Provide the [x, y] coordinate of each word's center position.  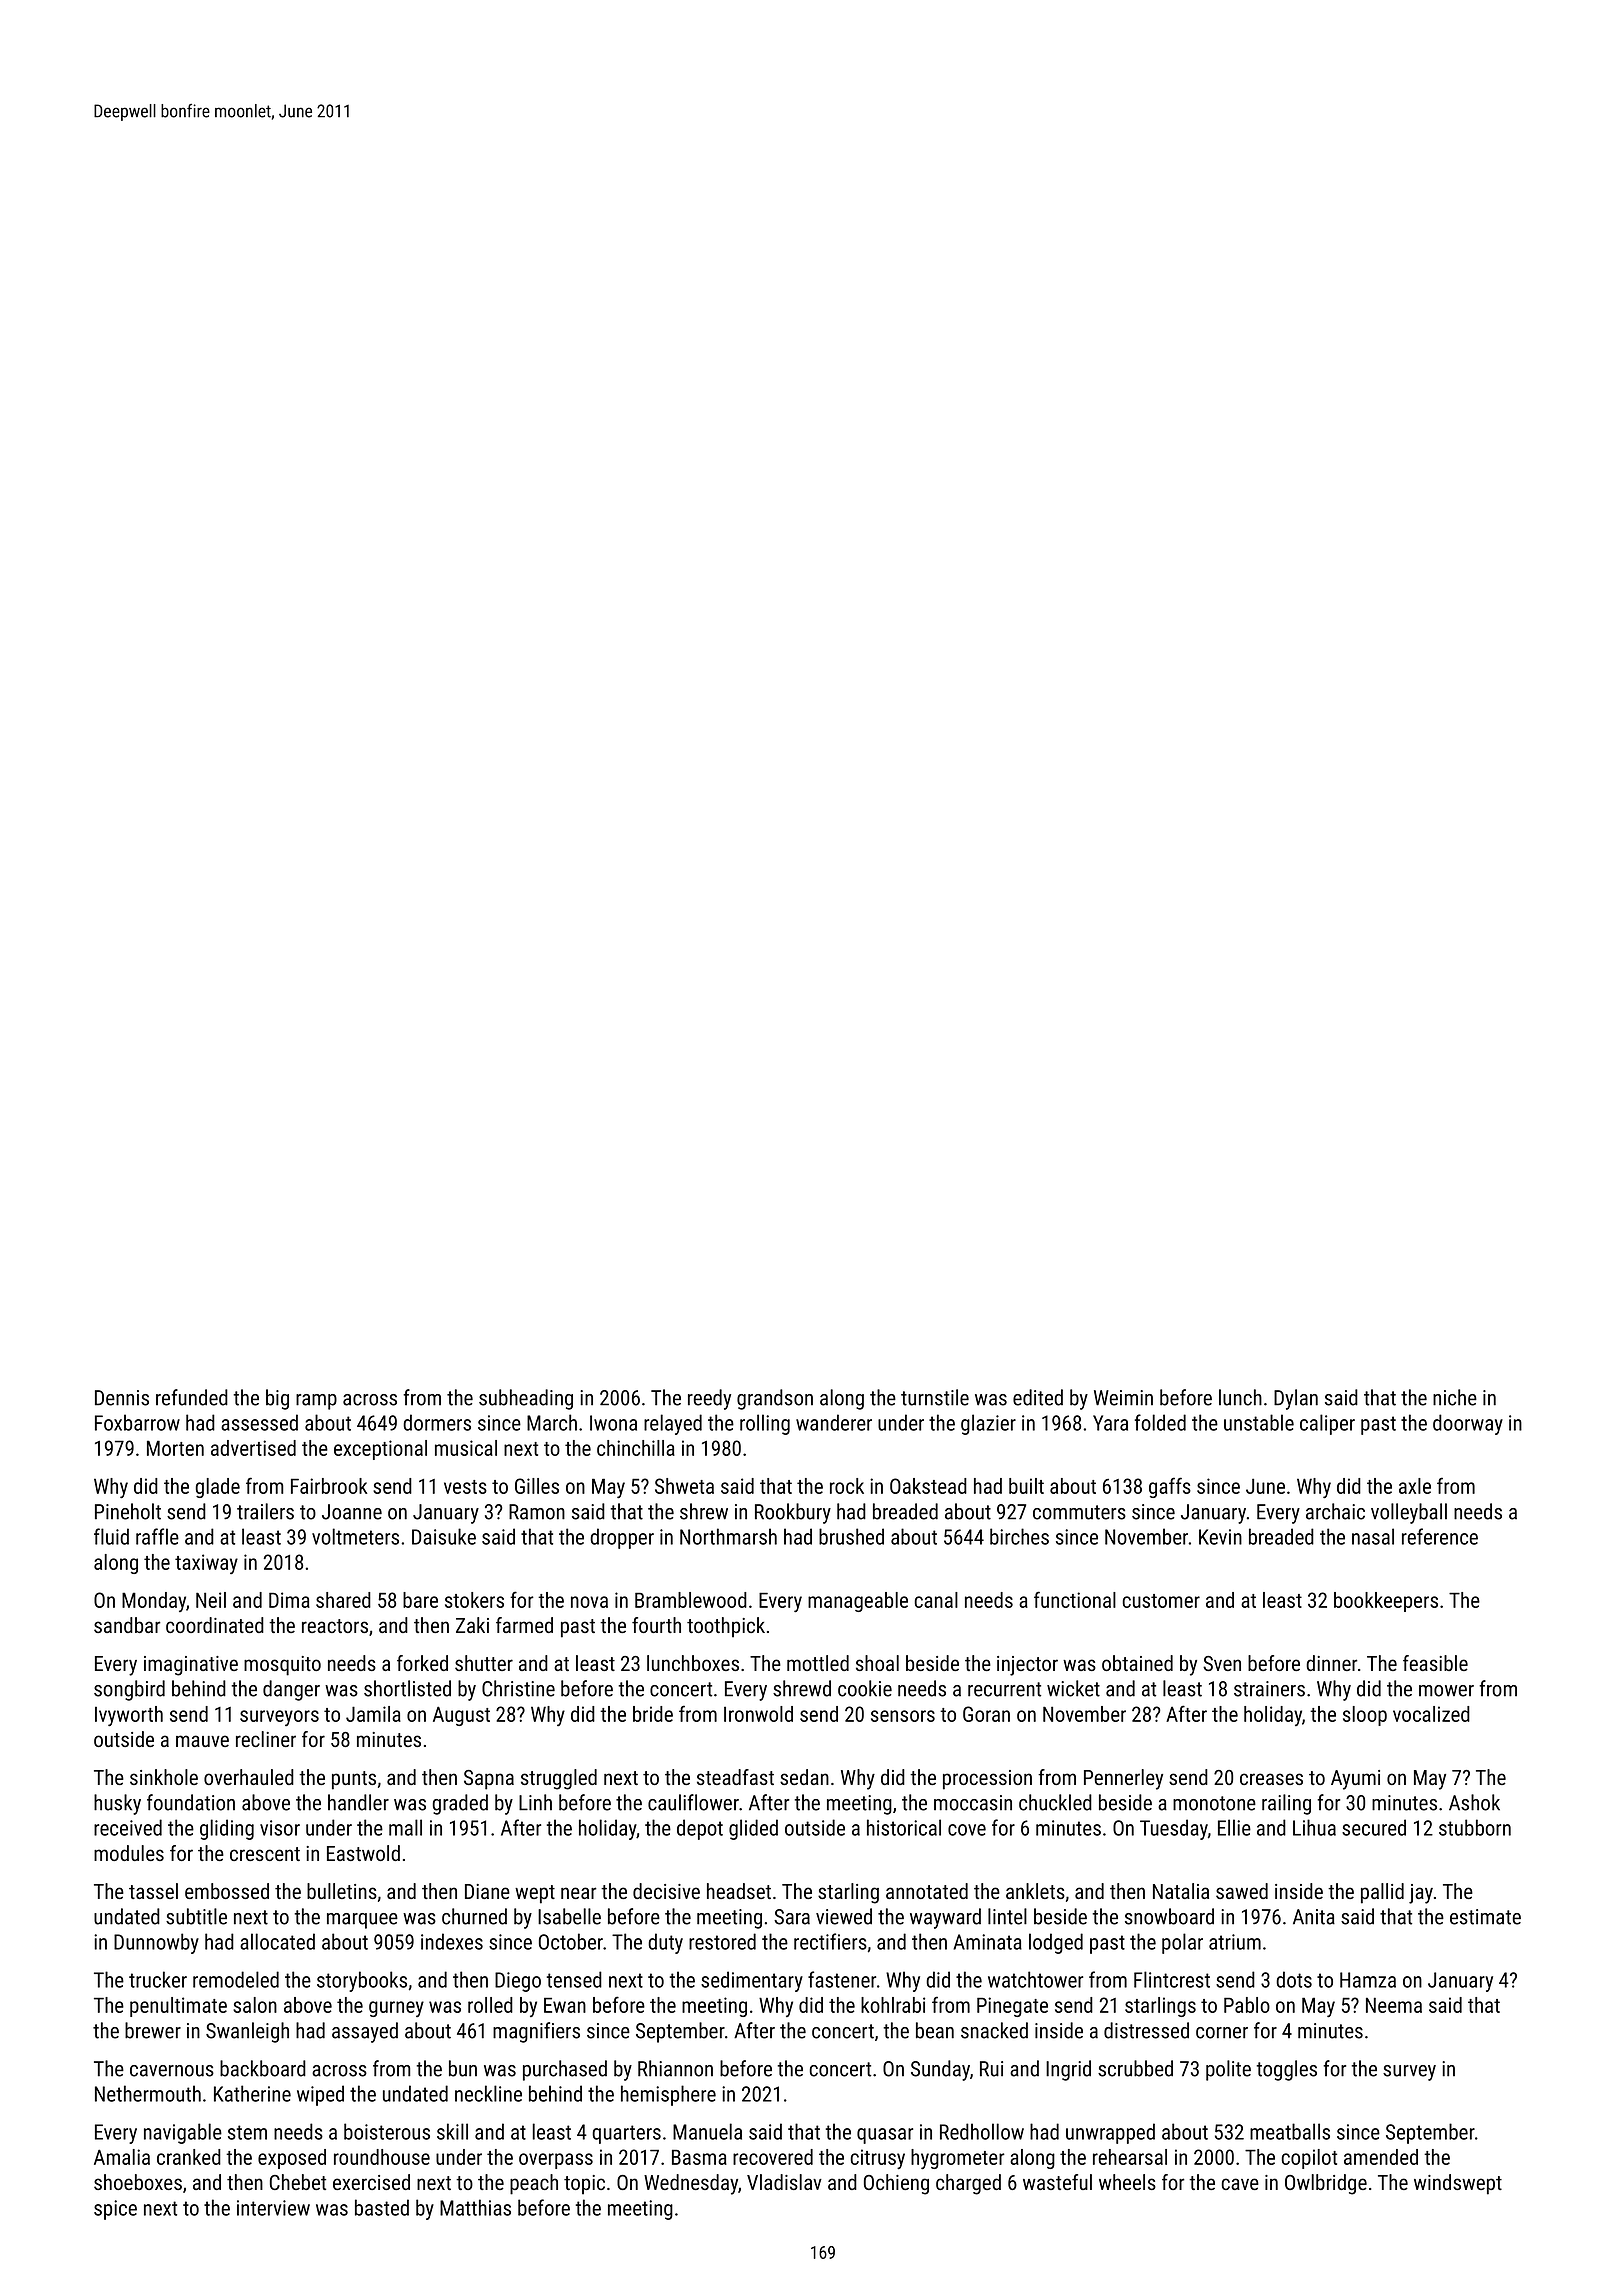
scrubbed [1135, 2068]
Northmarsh [728, 1536]
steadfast [735, 1777]
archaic [1335, 1511]
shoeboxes [138, 2182]
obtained [1137, 1663]
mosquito [282, 1666]
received [128, 1827]
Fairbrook [329, 1486]
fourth [656, 1625]
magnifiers [536, 2032]
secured [1374, 1827]
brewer [153, 2030]
